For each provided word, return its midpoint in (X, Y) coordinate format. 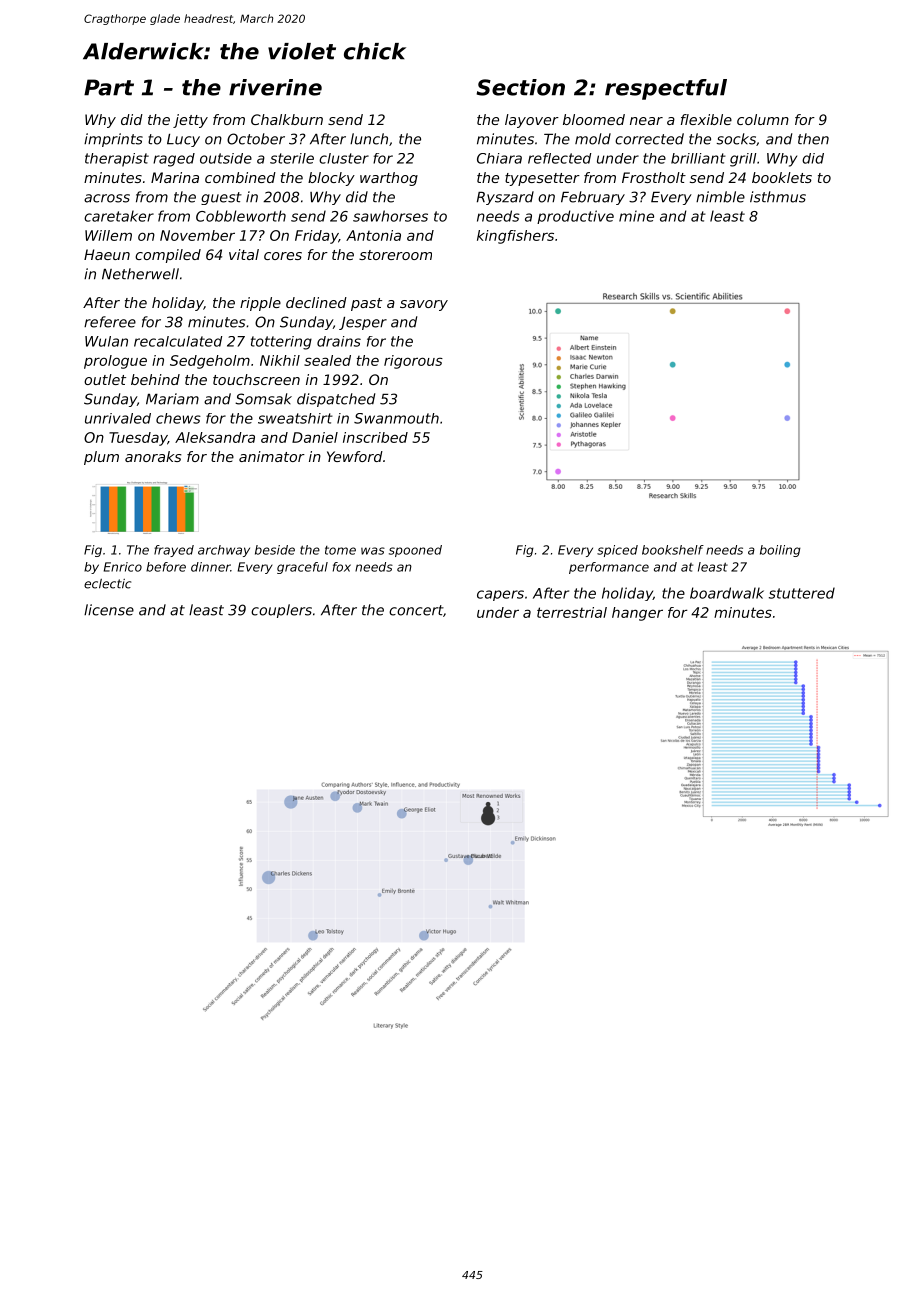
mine (636, 216)
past (366, 304)
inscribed (375, 437)
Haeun (107, 254)
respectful (666, 89)
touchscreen (256, 379)
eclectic (107, 584)
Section (520, 87)
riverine (275, 87)
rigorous (413, 362)
